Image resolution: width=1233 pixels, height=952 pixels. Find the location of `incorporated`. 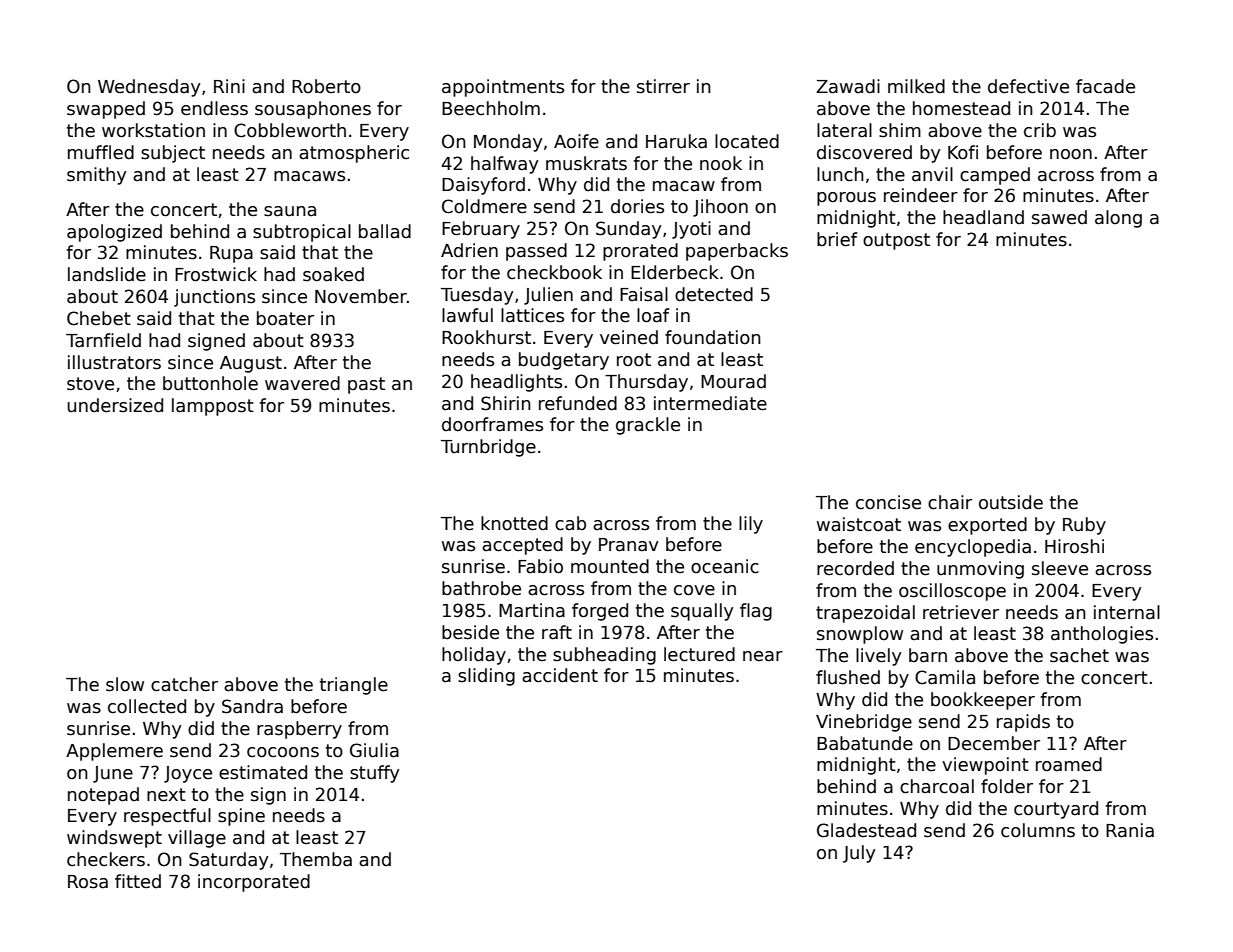

incorporated is located at coordinates (254, 883).
